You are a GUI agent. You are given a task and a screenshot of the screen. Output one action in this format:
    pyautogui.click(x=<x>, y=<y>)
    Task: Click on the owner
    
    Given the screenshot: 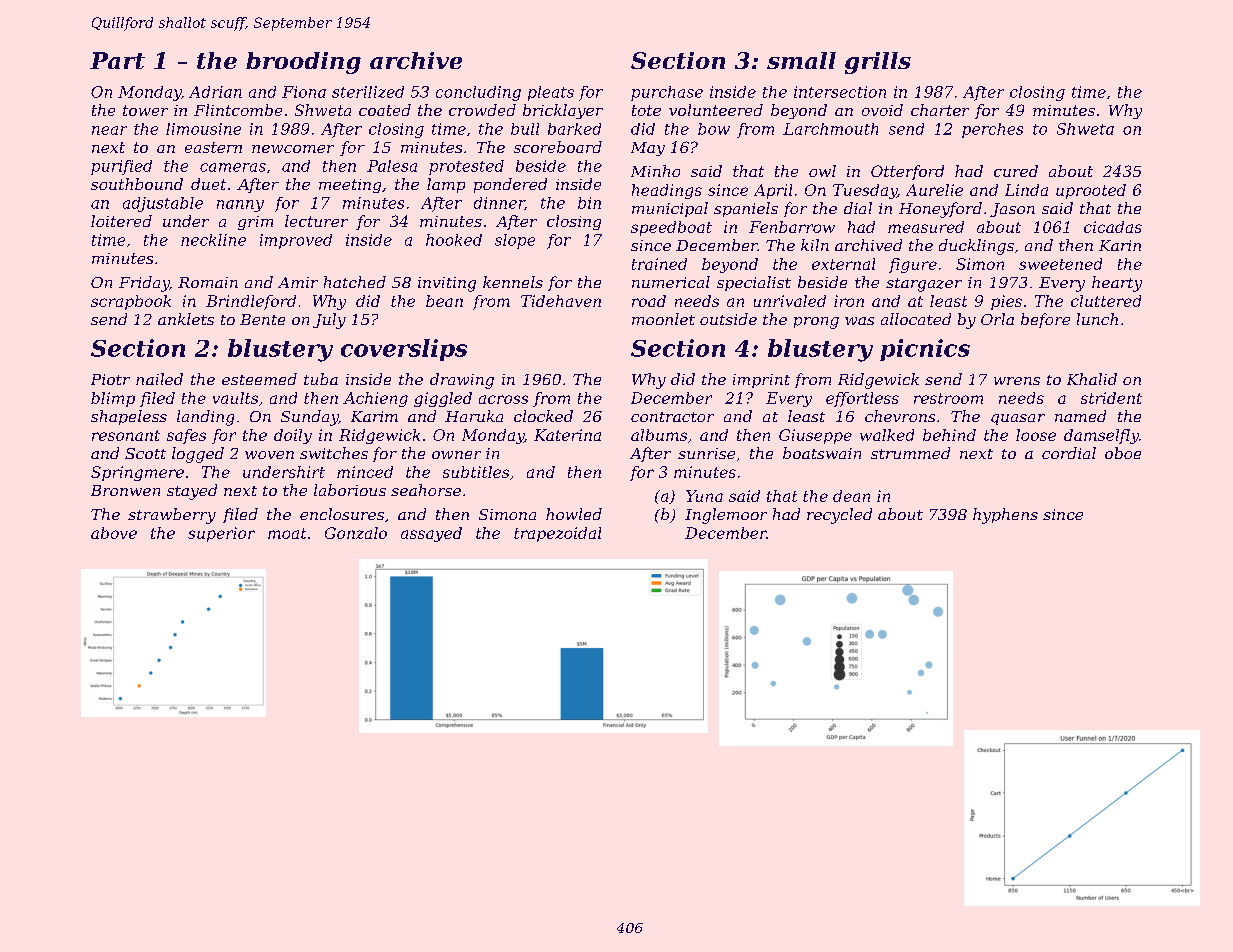 What is the action you would take?
    pyautogui.click(x=456, y=455)
